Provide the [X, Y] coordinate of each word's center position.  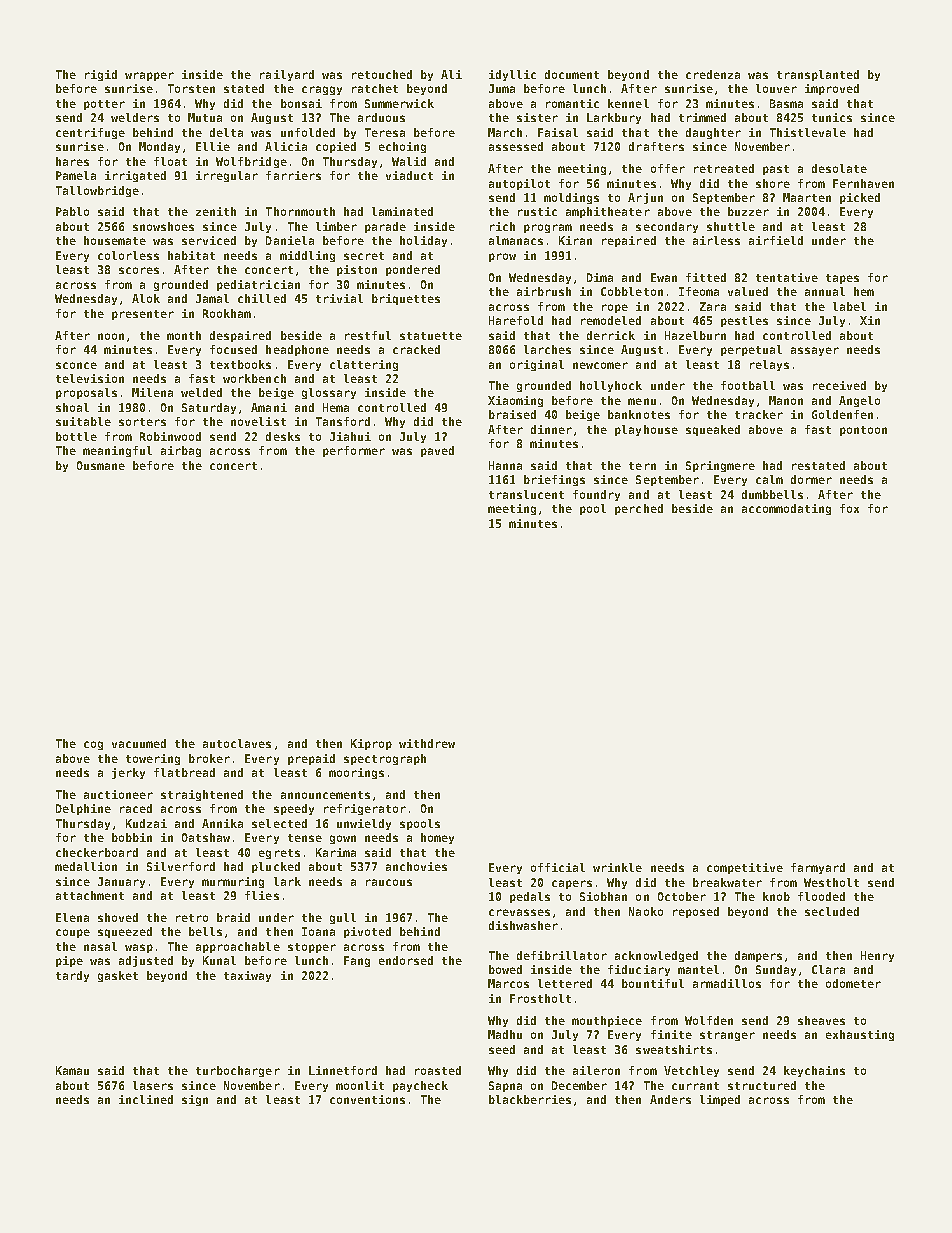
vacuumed [139, 743]
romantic [572, 103]
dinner [551, 429]
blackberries [530, 1099]
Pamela [76, 175]
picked [860, 198]
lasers [153, 1085]
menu [642, 401]
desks [283, 436]
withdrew [427, 743]
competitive [745, 868]
